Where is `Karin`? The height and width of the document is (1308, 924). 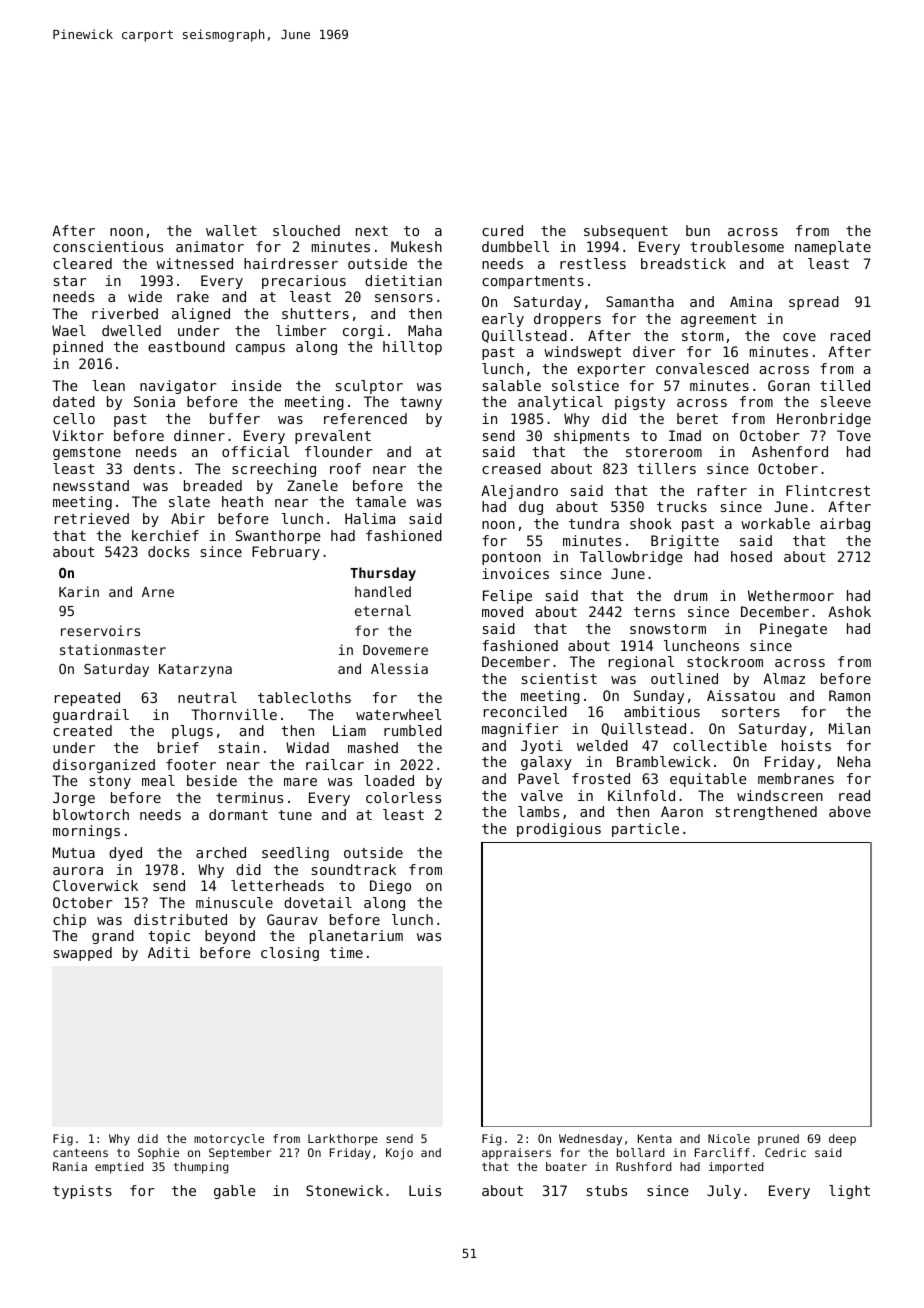
Karin is located at coordinates (79, 591).
